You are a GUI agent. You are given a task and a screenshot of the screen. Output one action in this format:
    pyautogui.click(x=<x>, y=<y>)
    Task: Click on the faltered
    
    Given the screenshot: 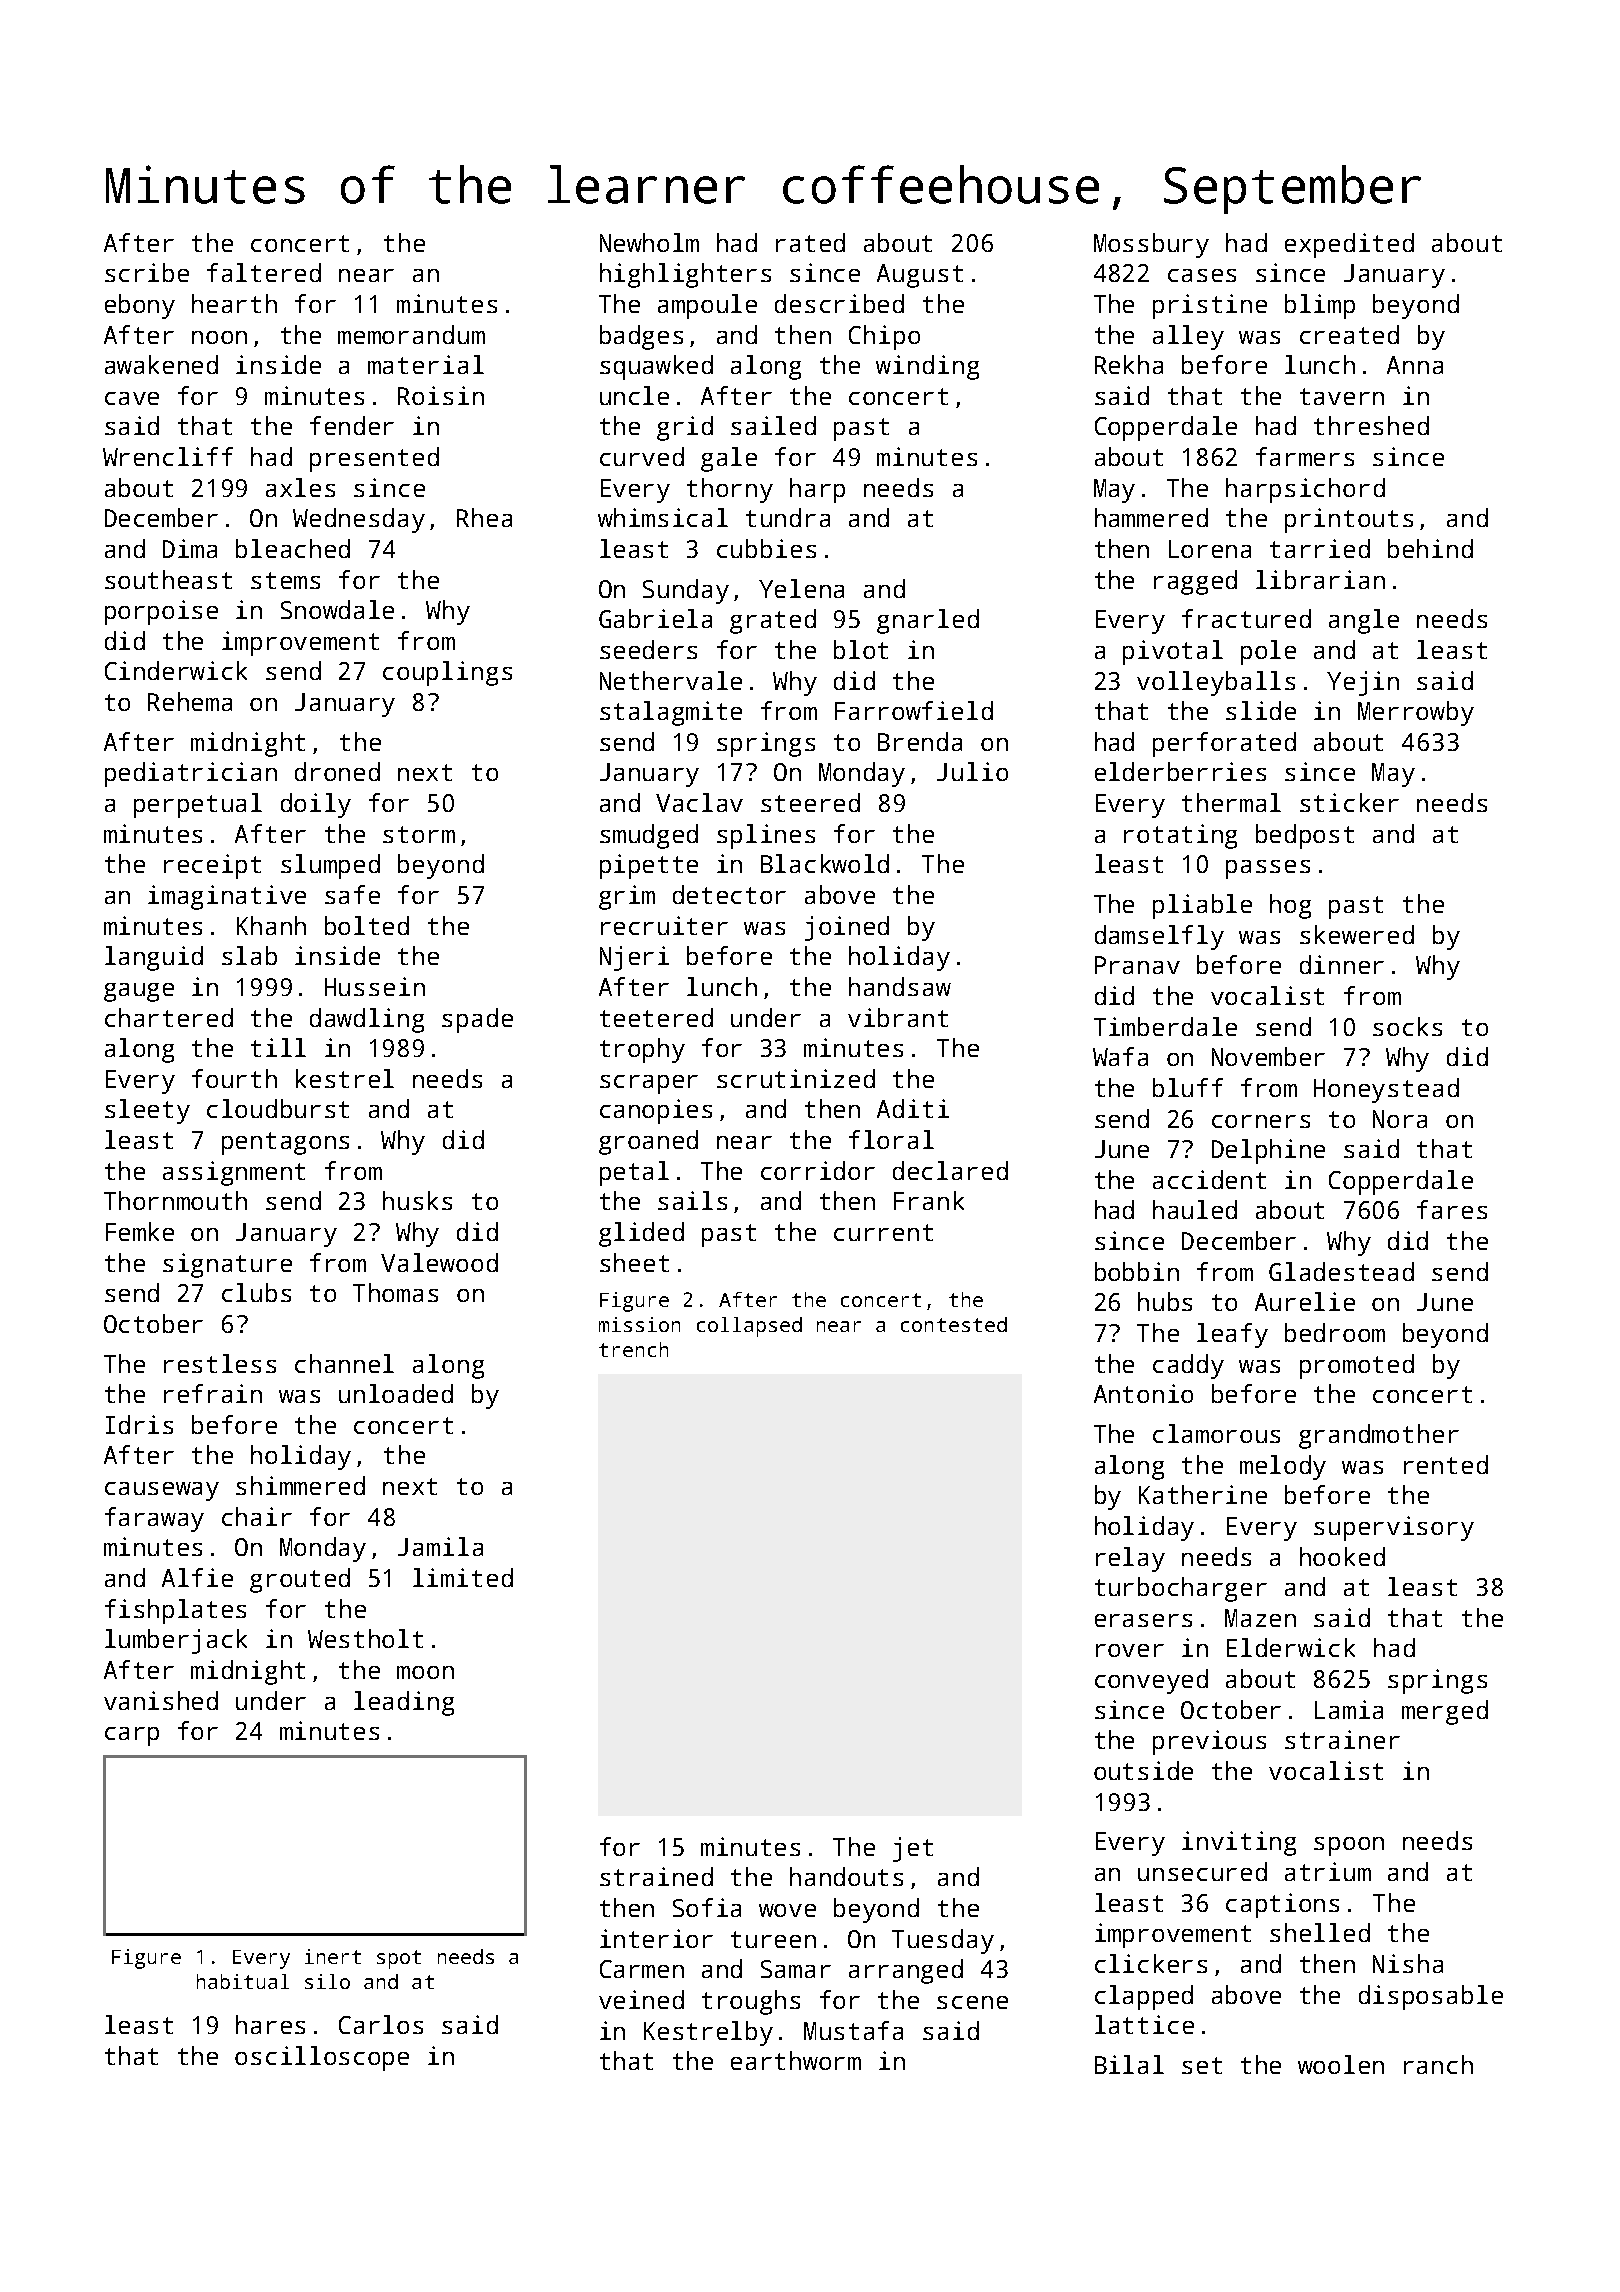 What is the action you would take?
    pyautogui.click(x=264, y=272)
